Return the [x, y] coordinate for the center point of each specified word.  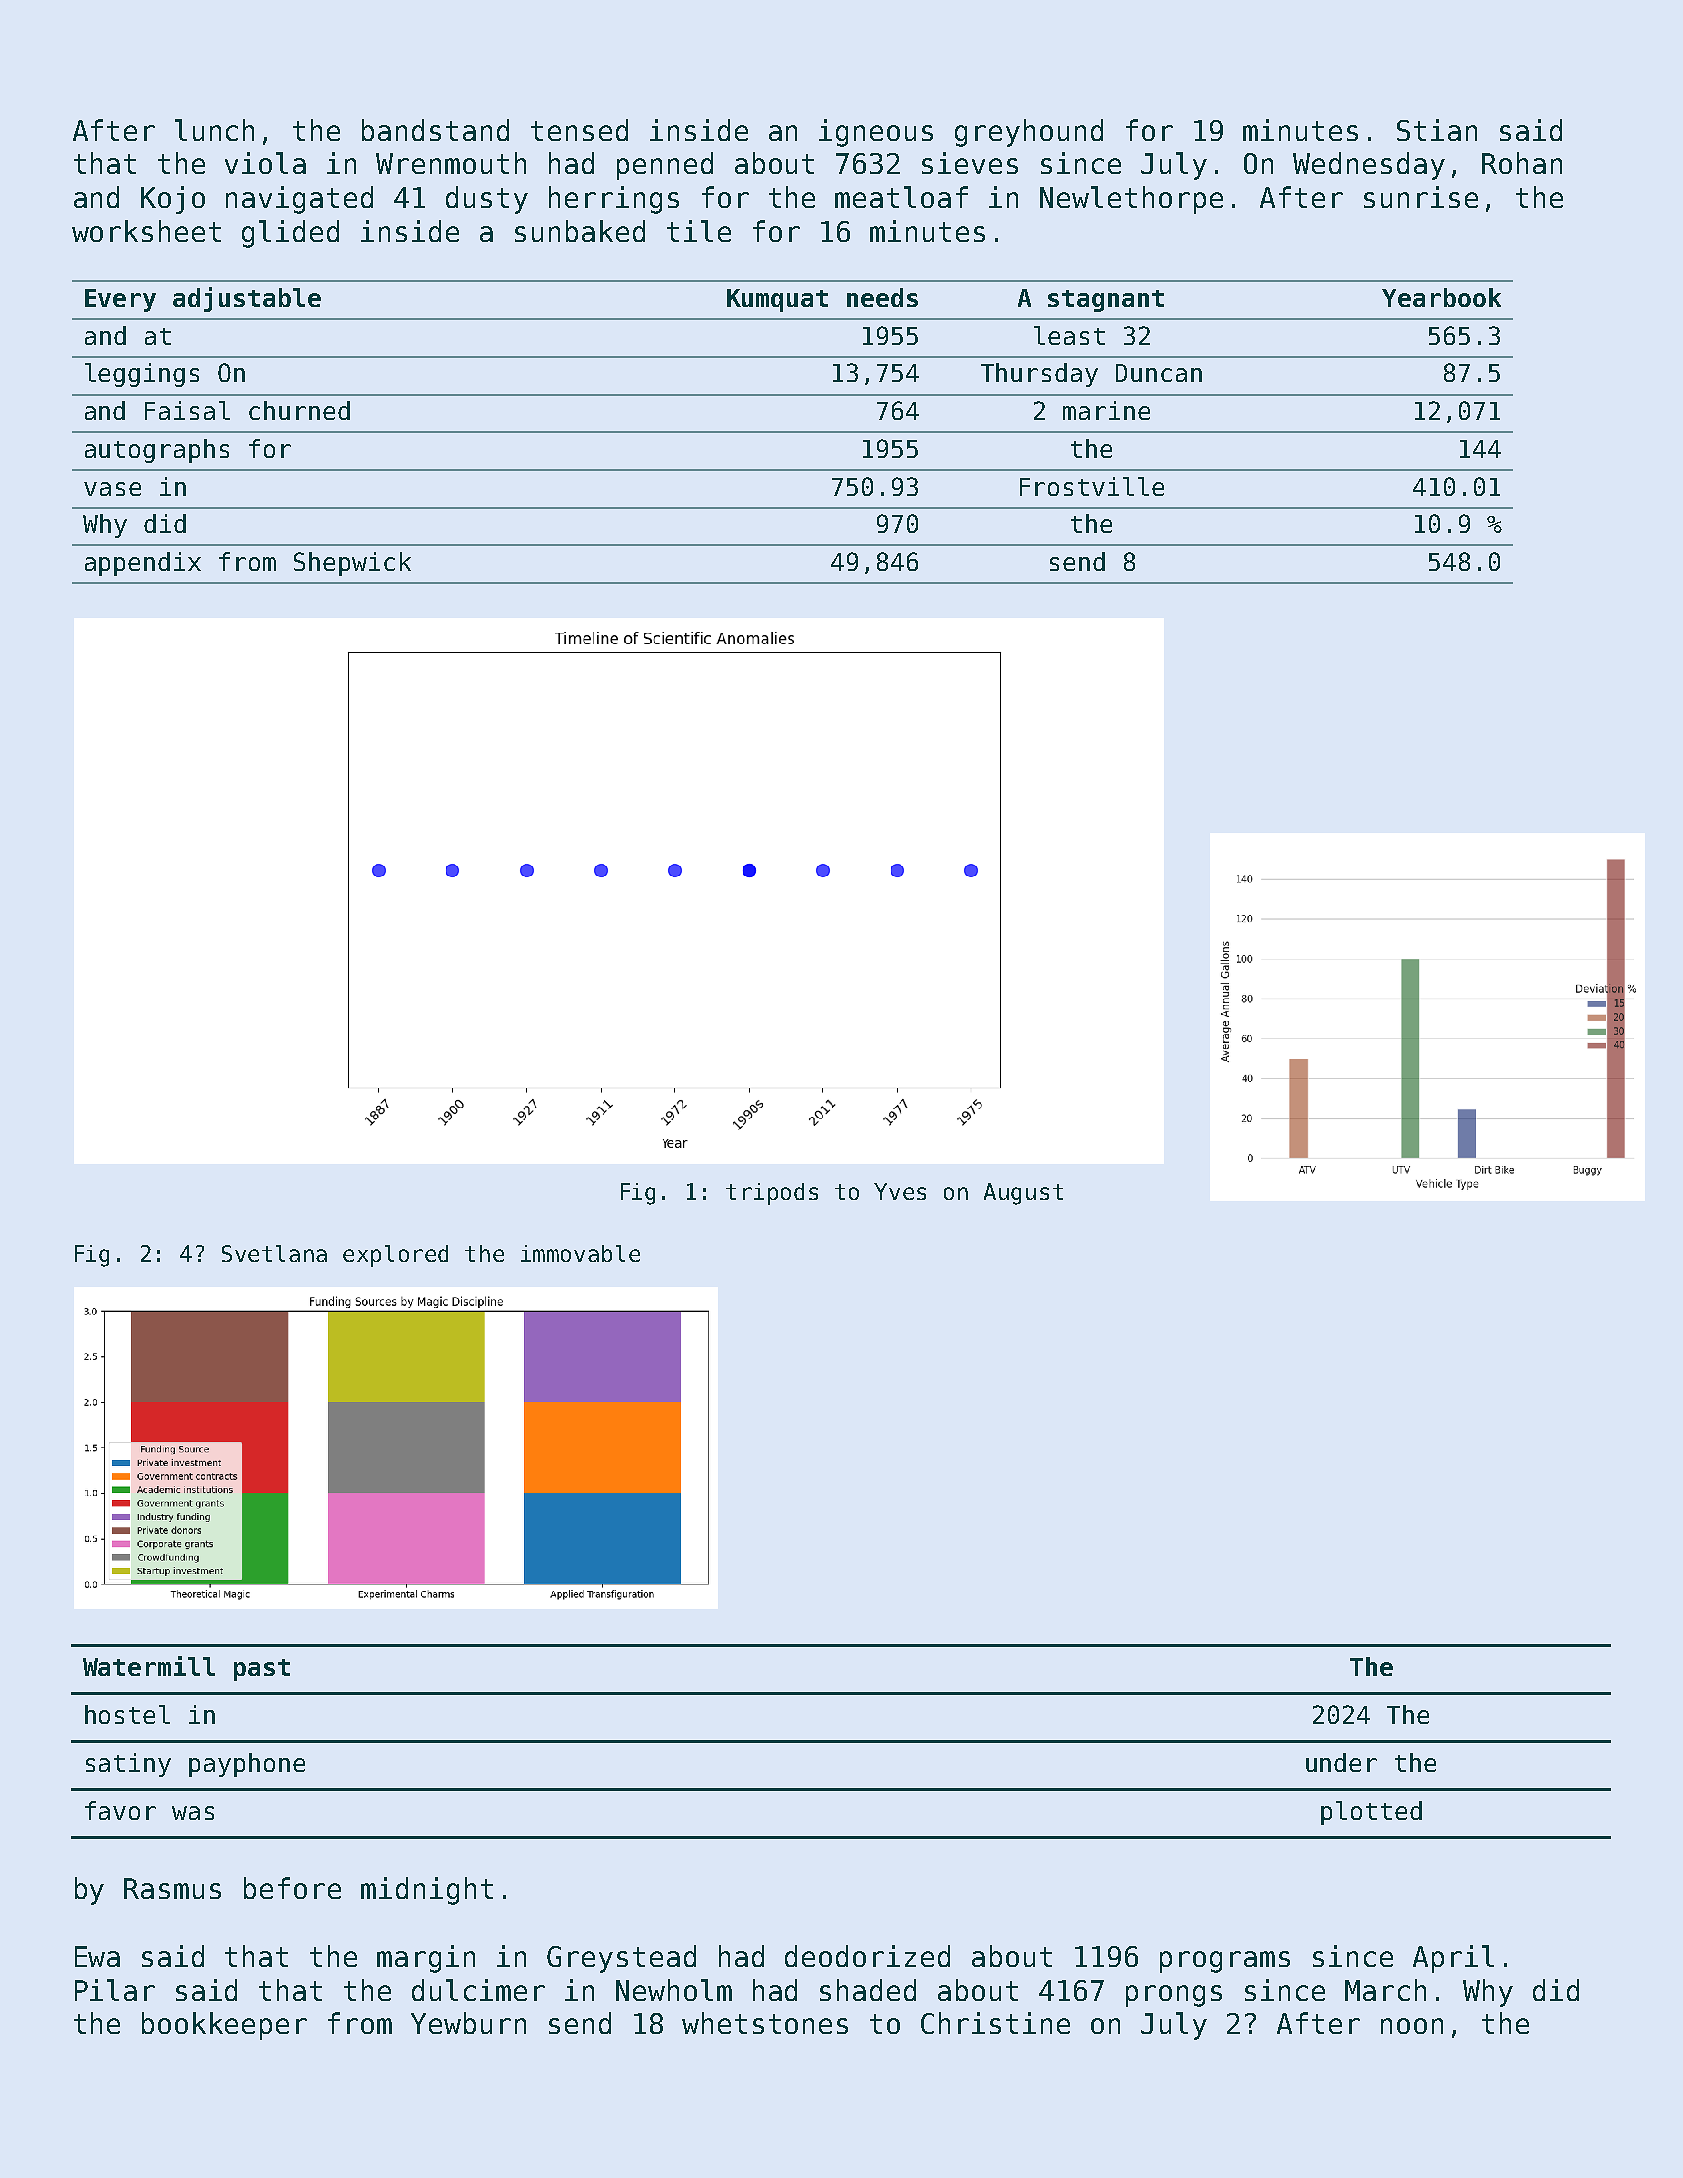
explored [395, 1256]
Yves [900, 1191]
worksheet [146, 231]
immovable [580, 1253]
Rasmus [172, 1888]
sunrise [1421, 197]
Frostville [1092, 486]
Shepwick [352, 564]
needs [882, 297]
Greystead [621, 1959]
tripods [772, 1194]
